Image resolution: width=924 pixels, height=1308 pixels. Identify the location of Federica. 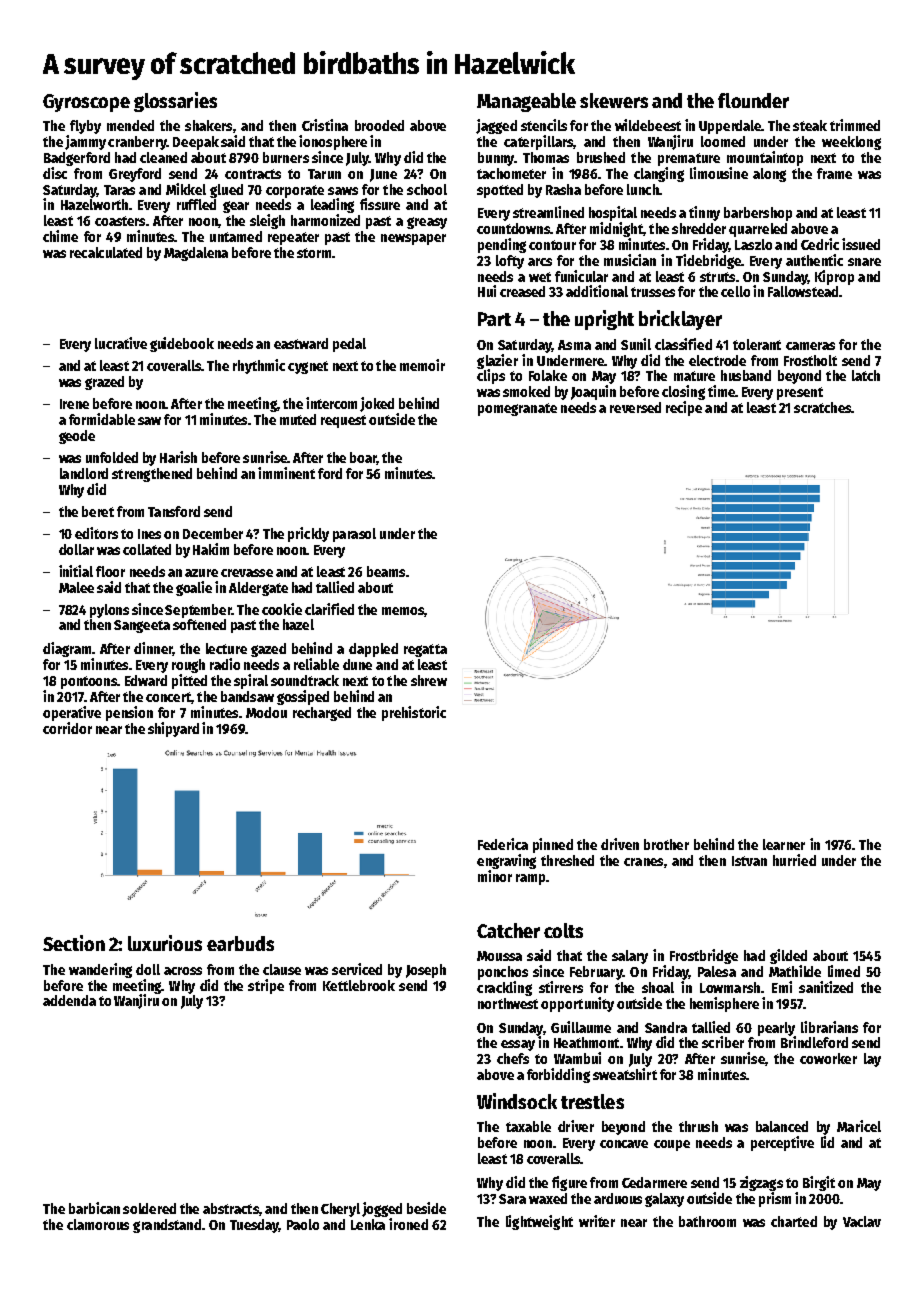
(503, 844).
